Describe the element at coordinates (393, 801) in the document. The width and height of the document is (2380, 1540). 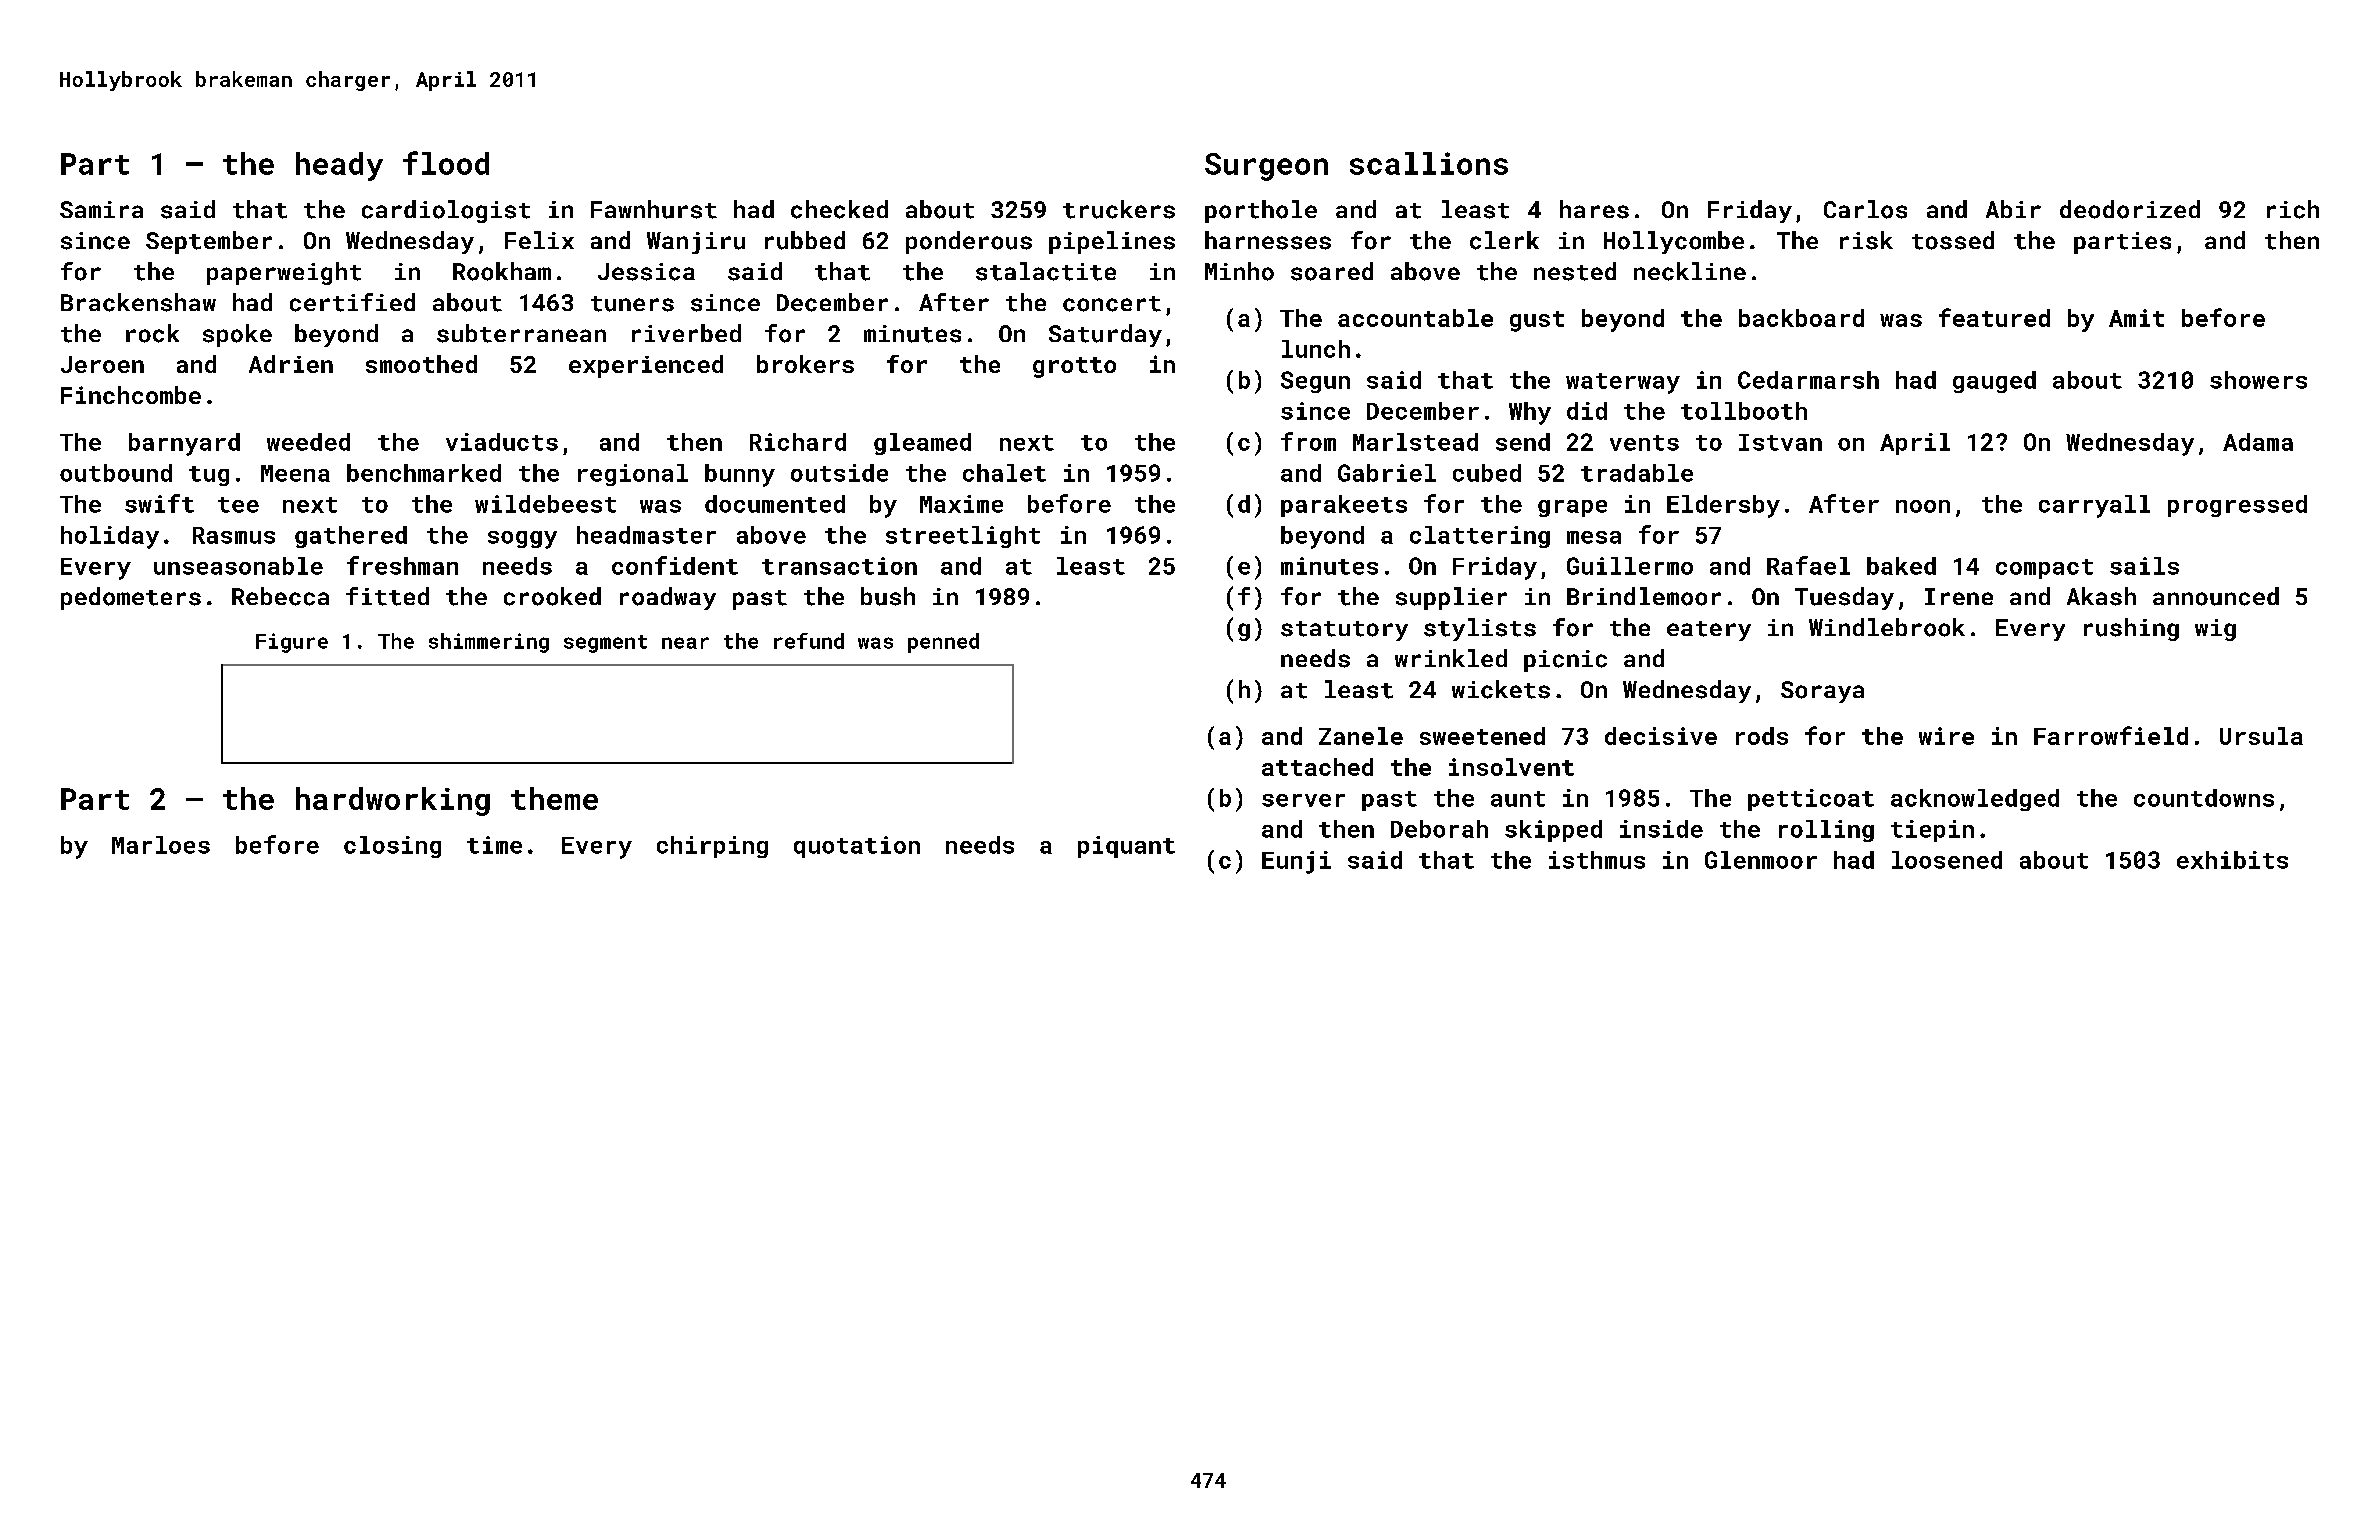
I see `hardworking` at that location.
